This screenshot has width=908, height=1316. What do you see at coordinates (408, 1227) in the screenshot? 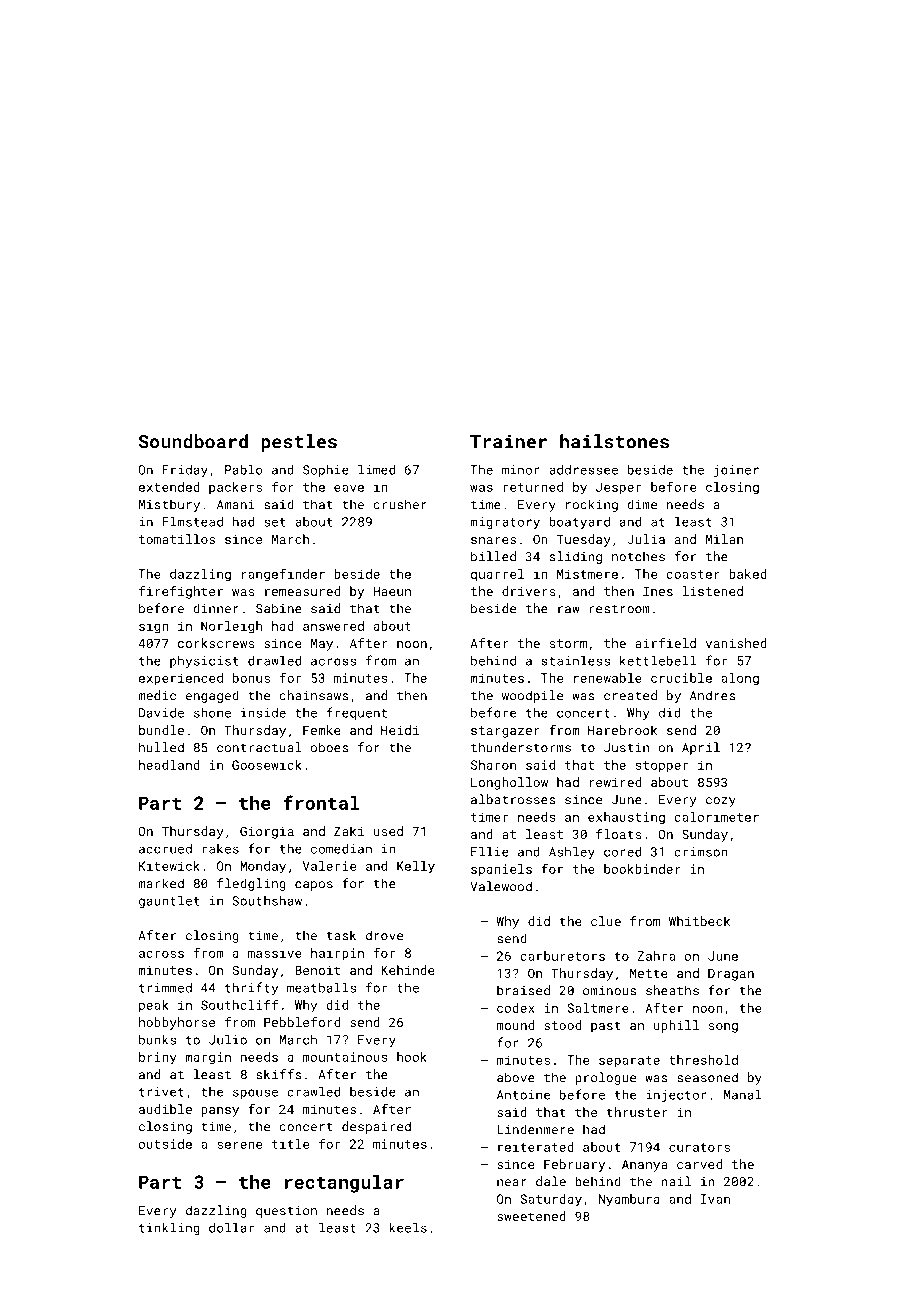
I see `keels` at bounding box center [408, 1227].
